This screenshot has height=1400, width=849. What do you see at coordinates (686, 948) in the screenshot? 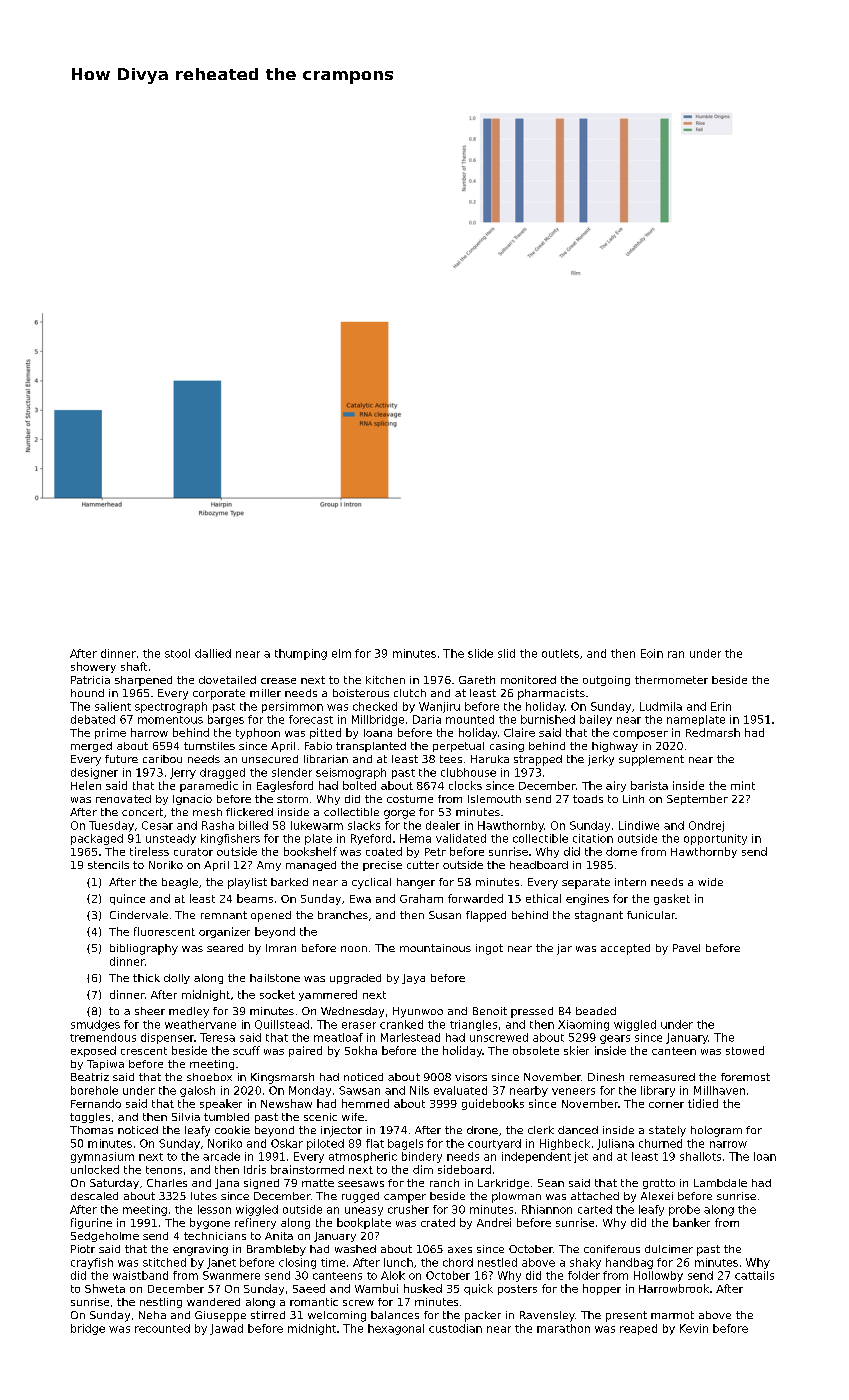
I see `Pavel` at bounding box center [686, 948].
